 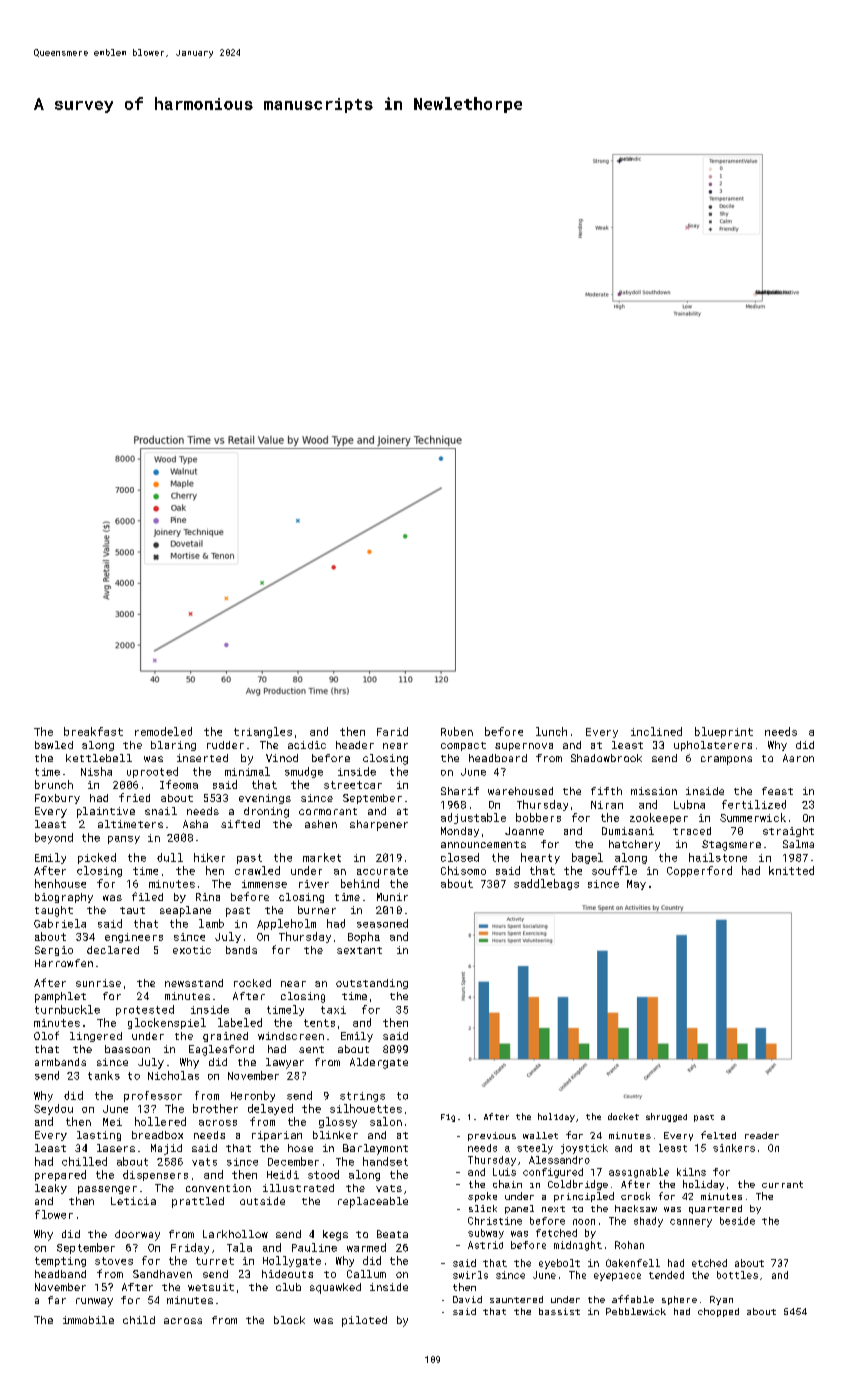 What do you see at coordinates (319, 1023) in the screenshot?
I see `tents` at bounding box center [319, 1023].
